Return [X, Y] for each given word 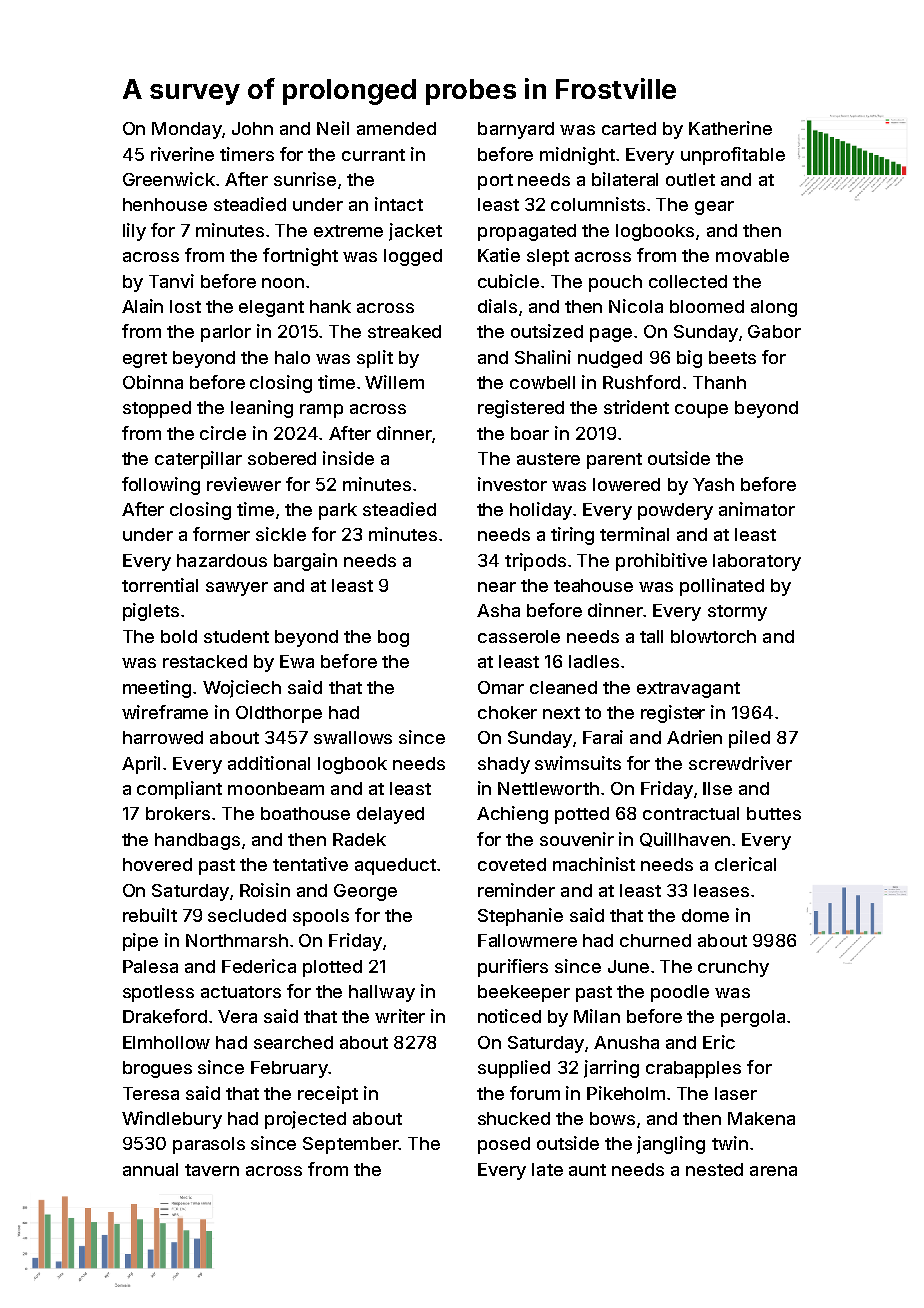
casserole [519, 636]
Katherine [730, 128]
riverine [182, 154]
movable [752, 255]
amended [396, 128]
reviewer [244, 484]
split [375, 359]
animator [757, 509]
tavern [212, 1170]
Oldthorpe [279, 714]
